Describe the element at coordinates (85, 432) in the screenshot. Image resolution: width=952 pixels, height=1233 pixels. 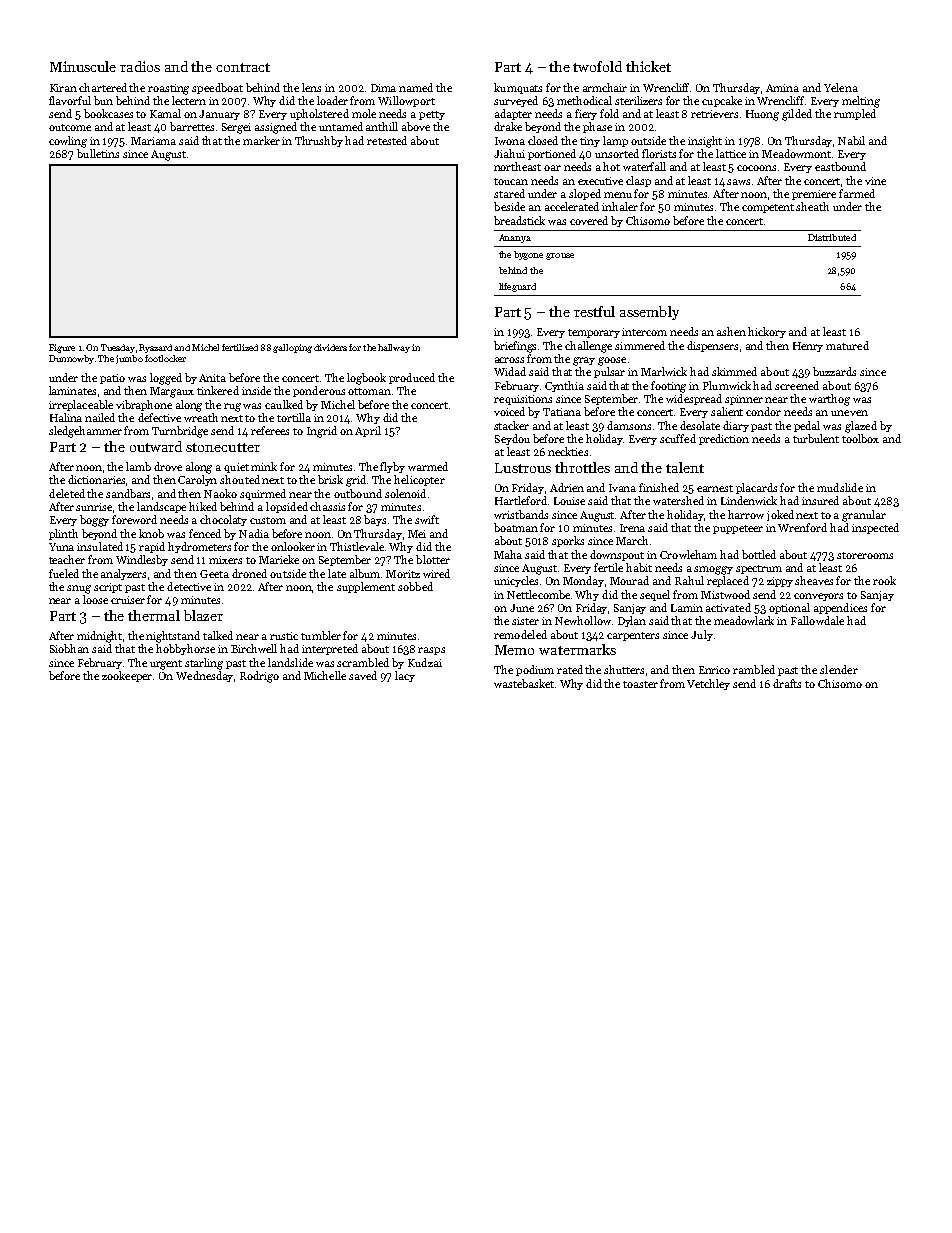
I see `sledgehammer` at that location.
